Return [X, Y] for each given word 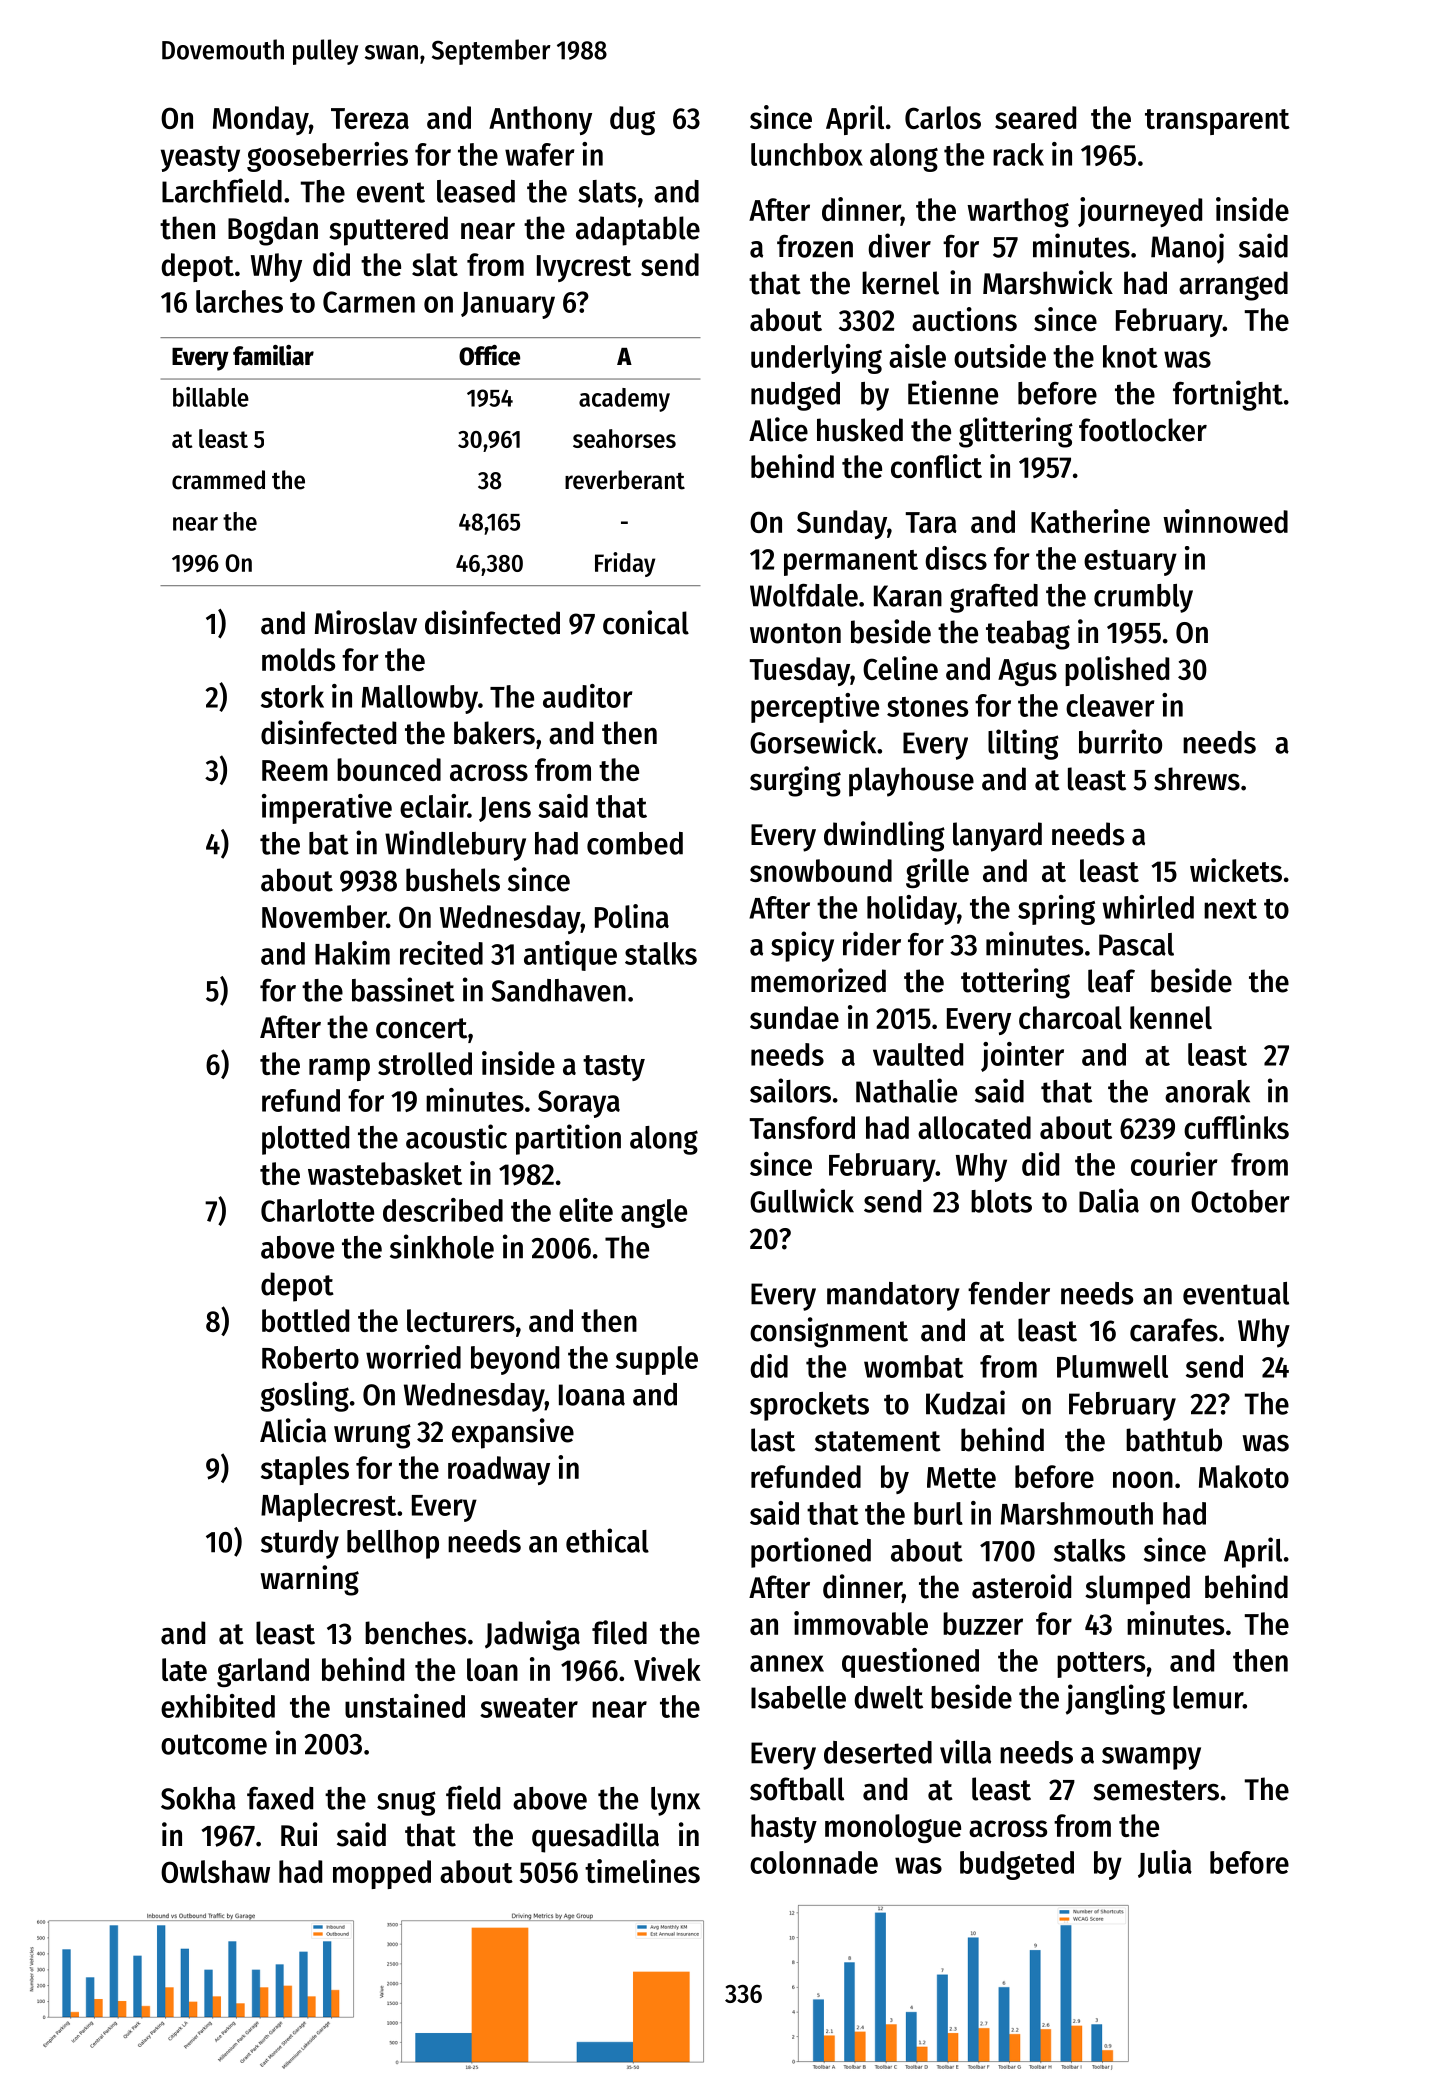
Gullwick [802, 1200]
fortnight [1228, 395]
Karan [908, 596]
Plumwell [1112, 1366]
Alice [778, 429]
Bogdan [273, 231]
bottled [305, 1320]
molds [298, 659]
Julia [1165, 1864]
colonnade [814, 1862]
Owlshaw [215, 1871]
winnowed [1225, 521]
